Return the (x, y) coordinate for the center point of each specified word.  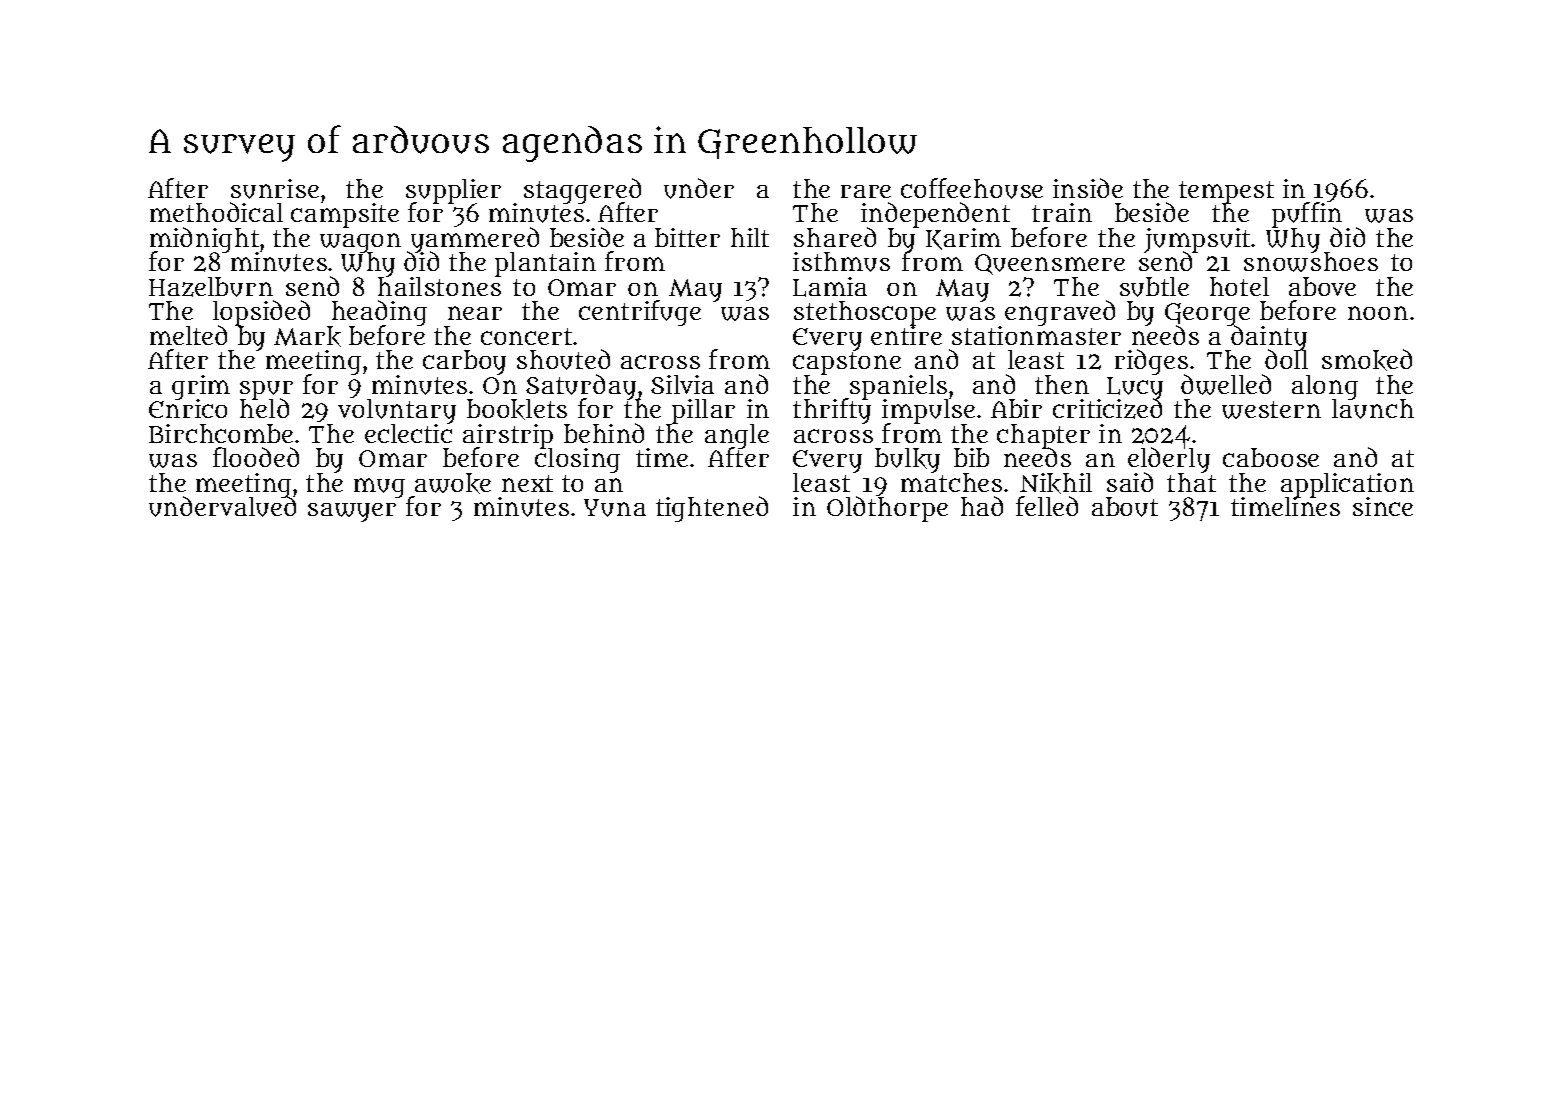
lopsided (261, 313)
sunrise (275, 189)
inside (1088, 188)
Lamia (830, 287)
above (1322, 286)
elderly (1169, 460)
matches (951, 483)
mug (379, 488)
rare (866, 191)
